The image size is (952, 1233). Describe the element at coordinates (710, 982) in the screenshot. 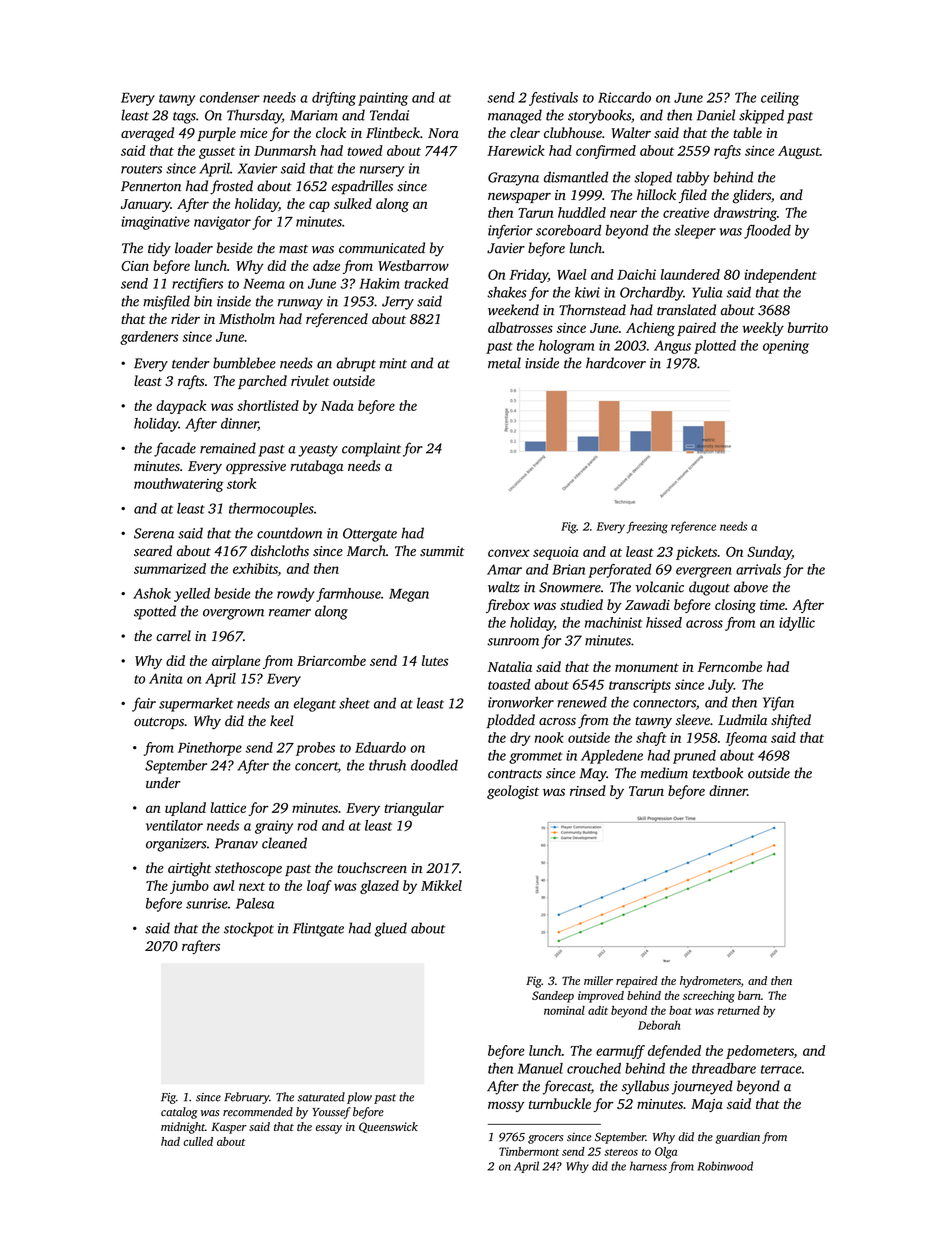

I see `hydrometers` at that location.
